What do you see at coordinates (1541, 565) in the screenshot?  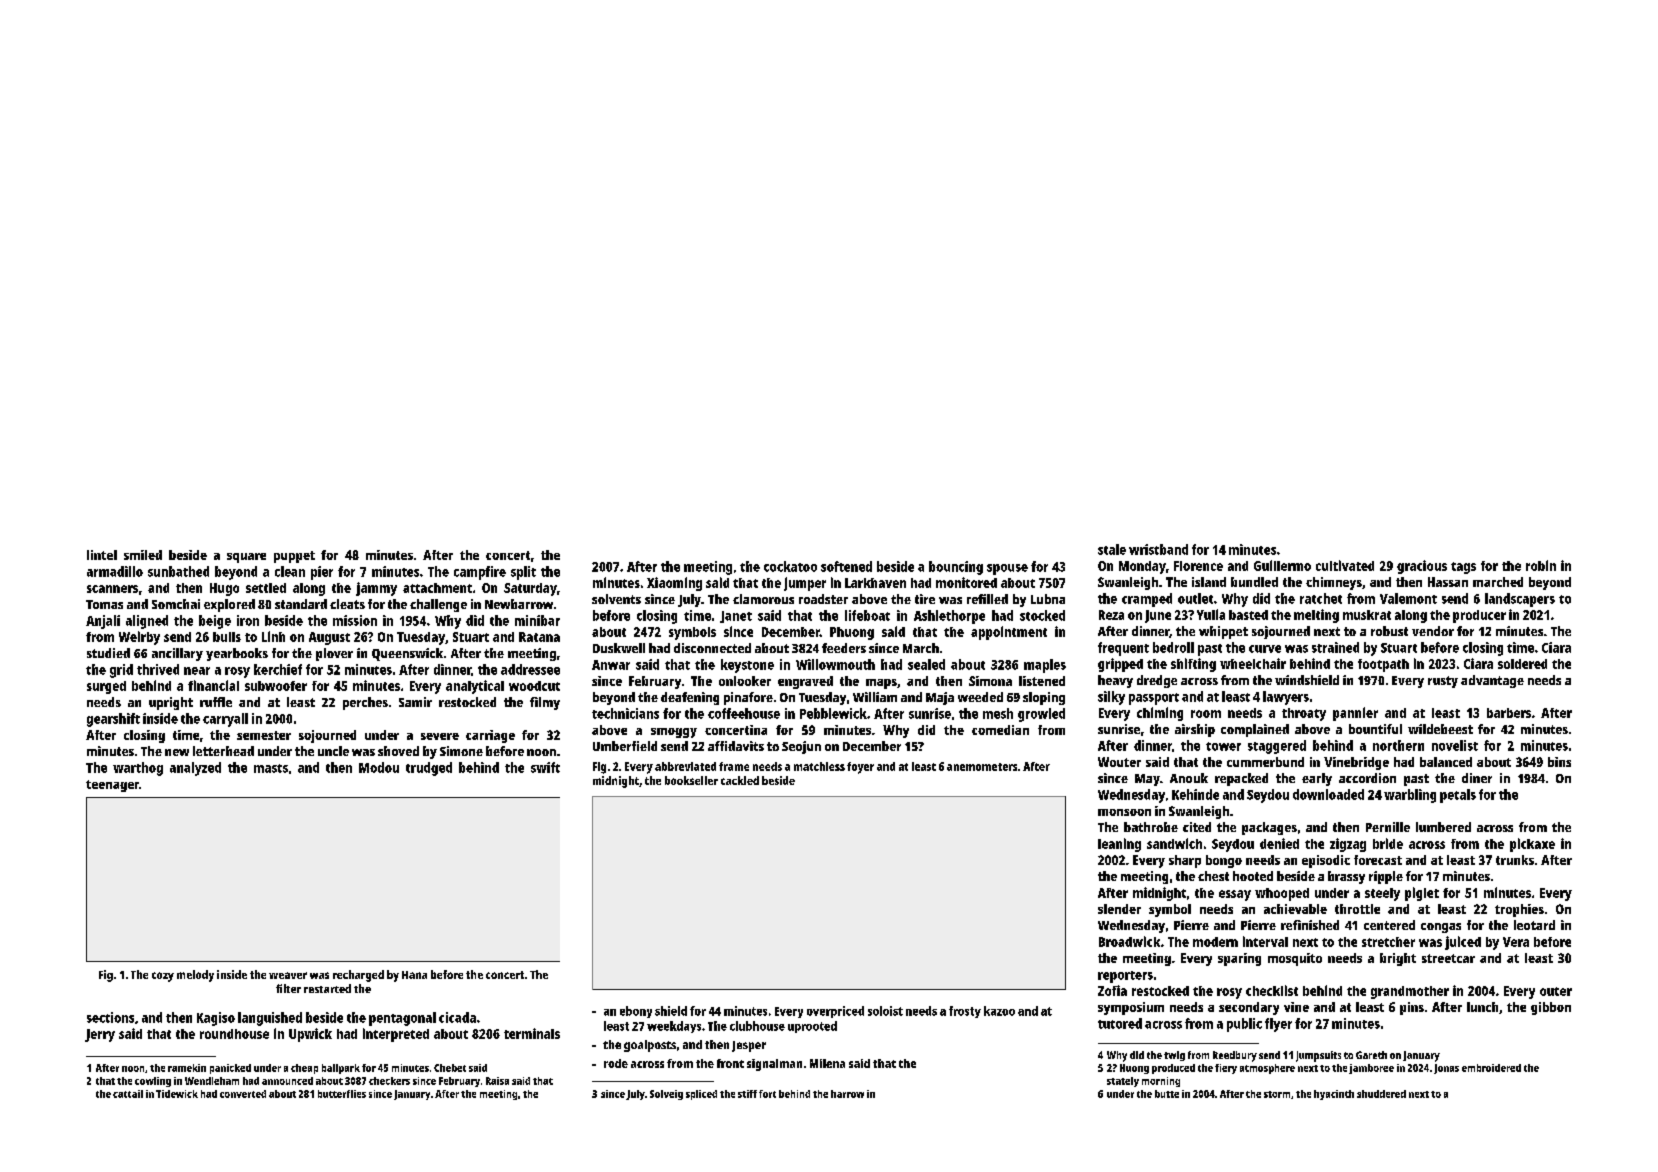 I see `robin` at bounding box center [1541, 565].
